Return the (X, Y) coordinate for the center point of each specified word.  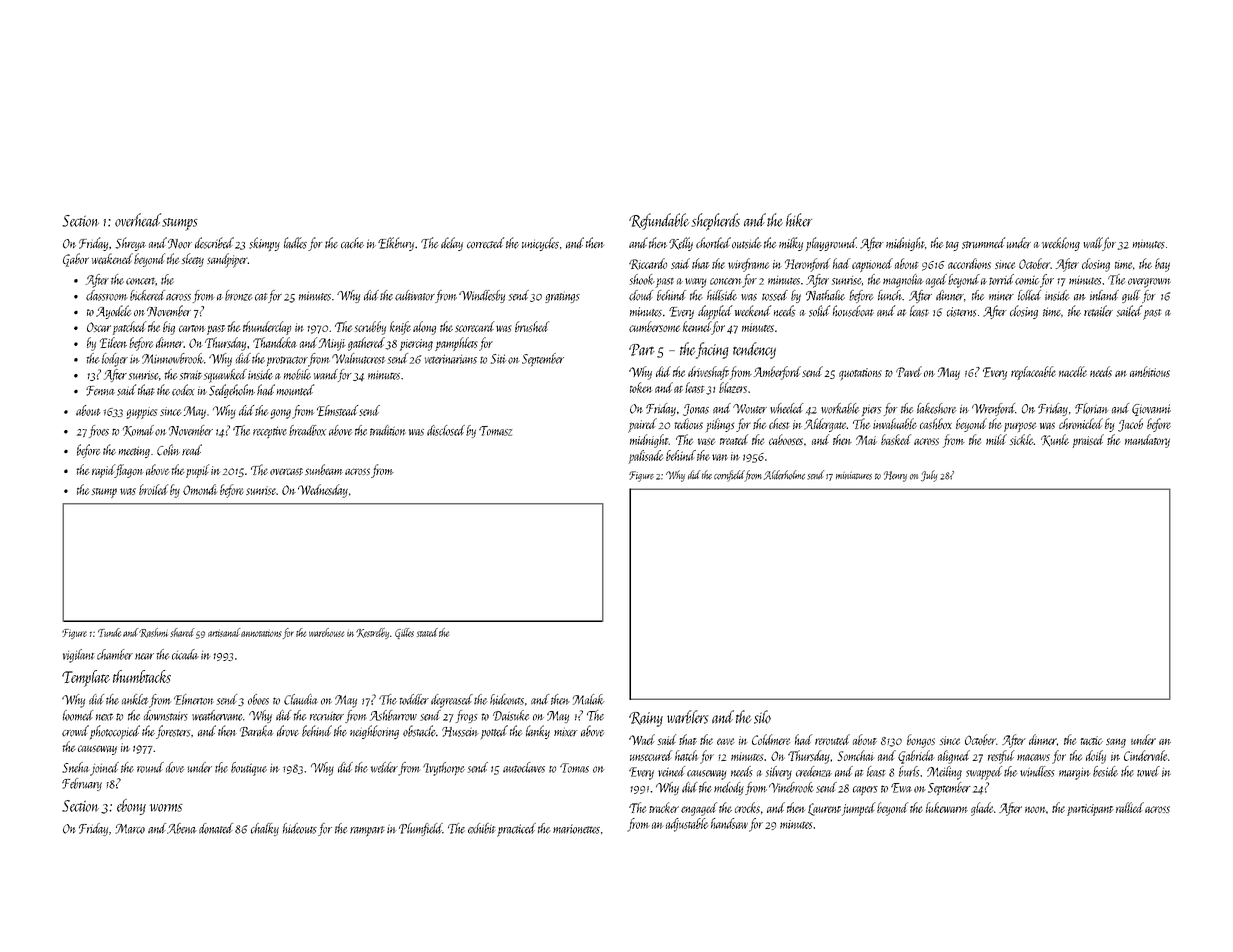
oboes (258, 699)
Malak (589, 699)
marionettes (576, 829)
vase (706, 441)
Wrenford (993, 409)
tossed (775, 295)
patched (129, 328)
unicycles (540, 244)
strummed (983, 243)
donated (216, 828)
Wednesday (323, 491)
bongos (921, 741)
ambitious (1150, 371)
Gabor (76, 260)
